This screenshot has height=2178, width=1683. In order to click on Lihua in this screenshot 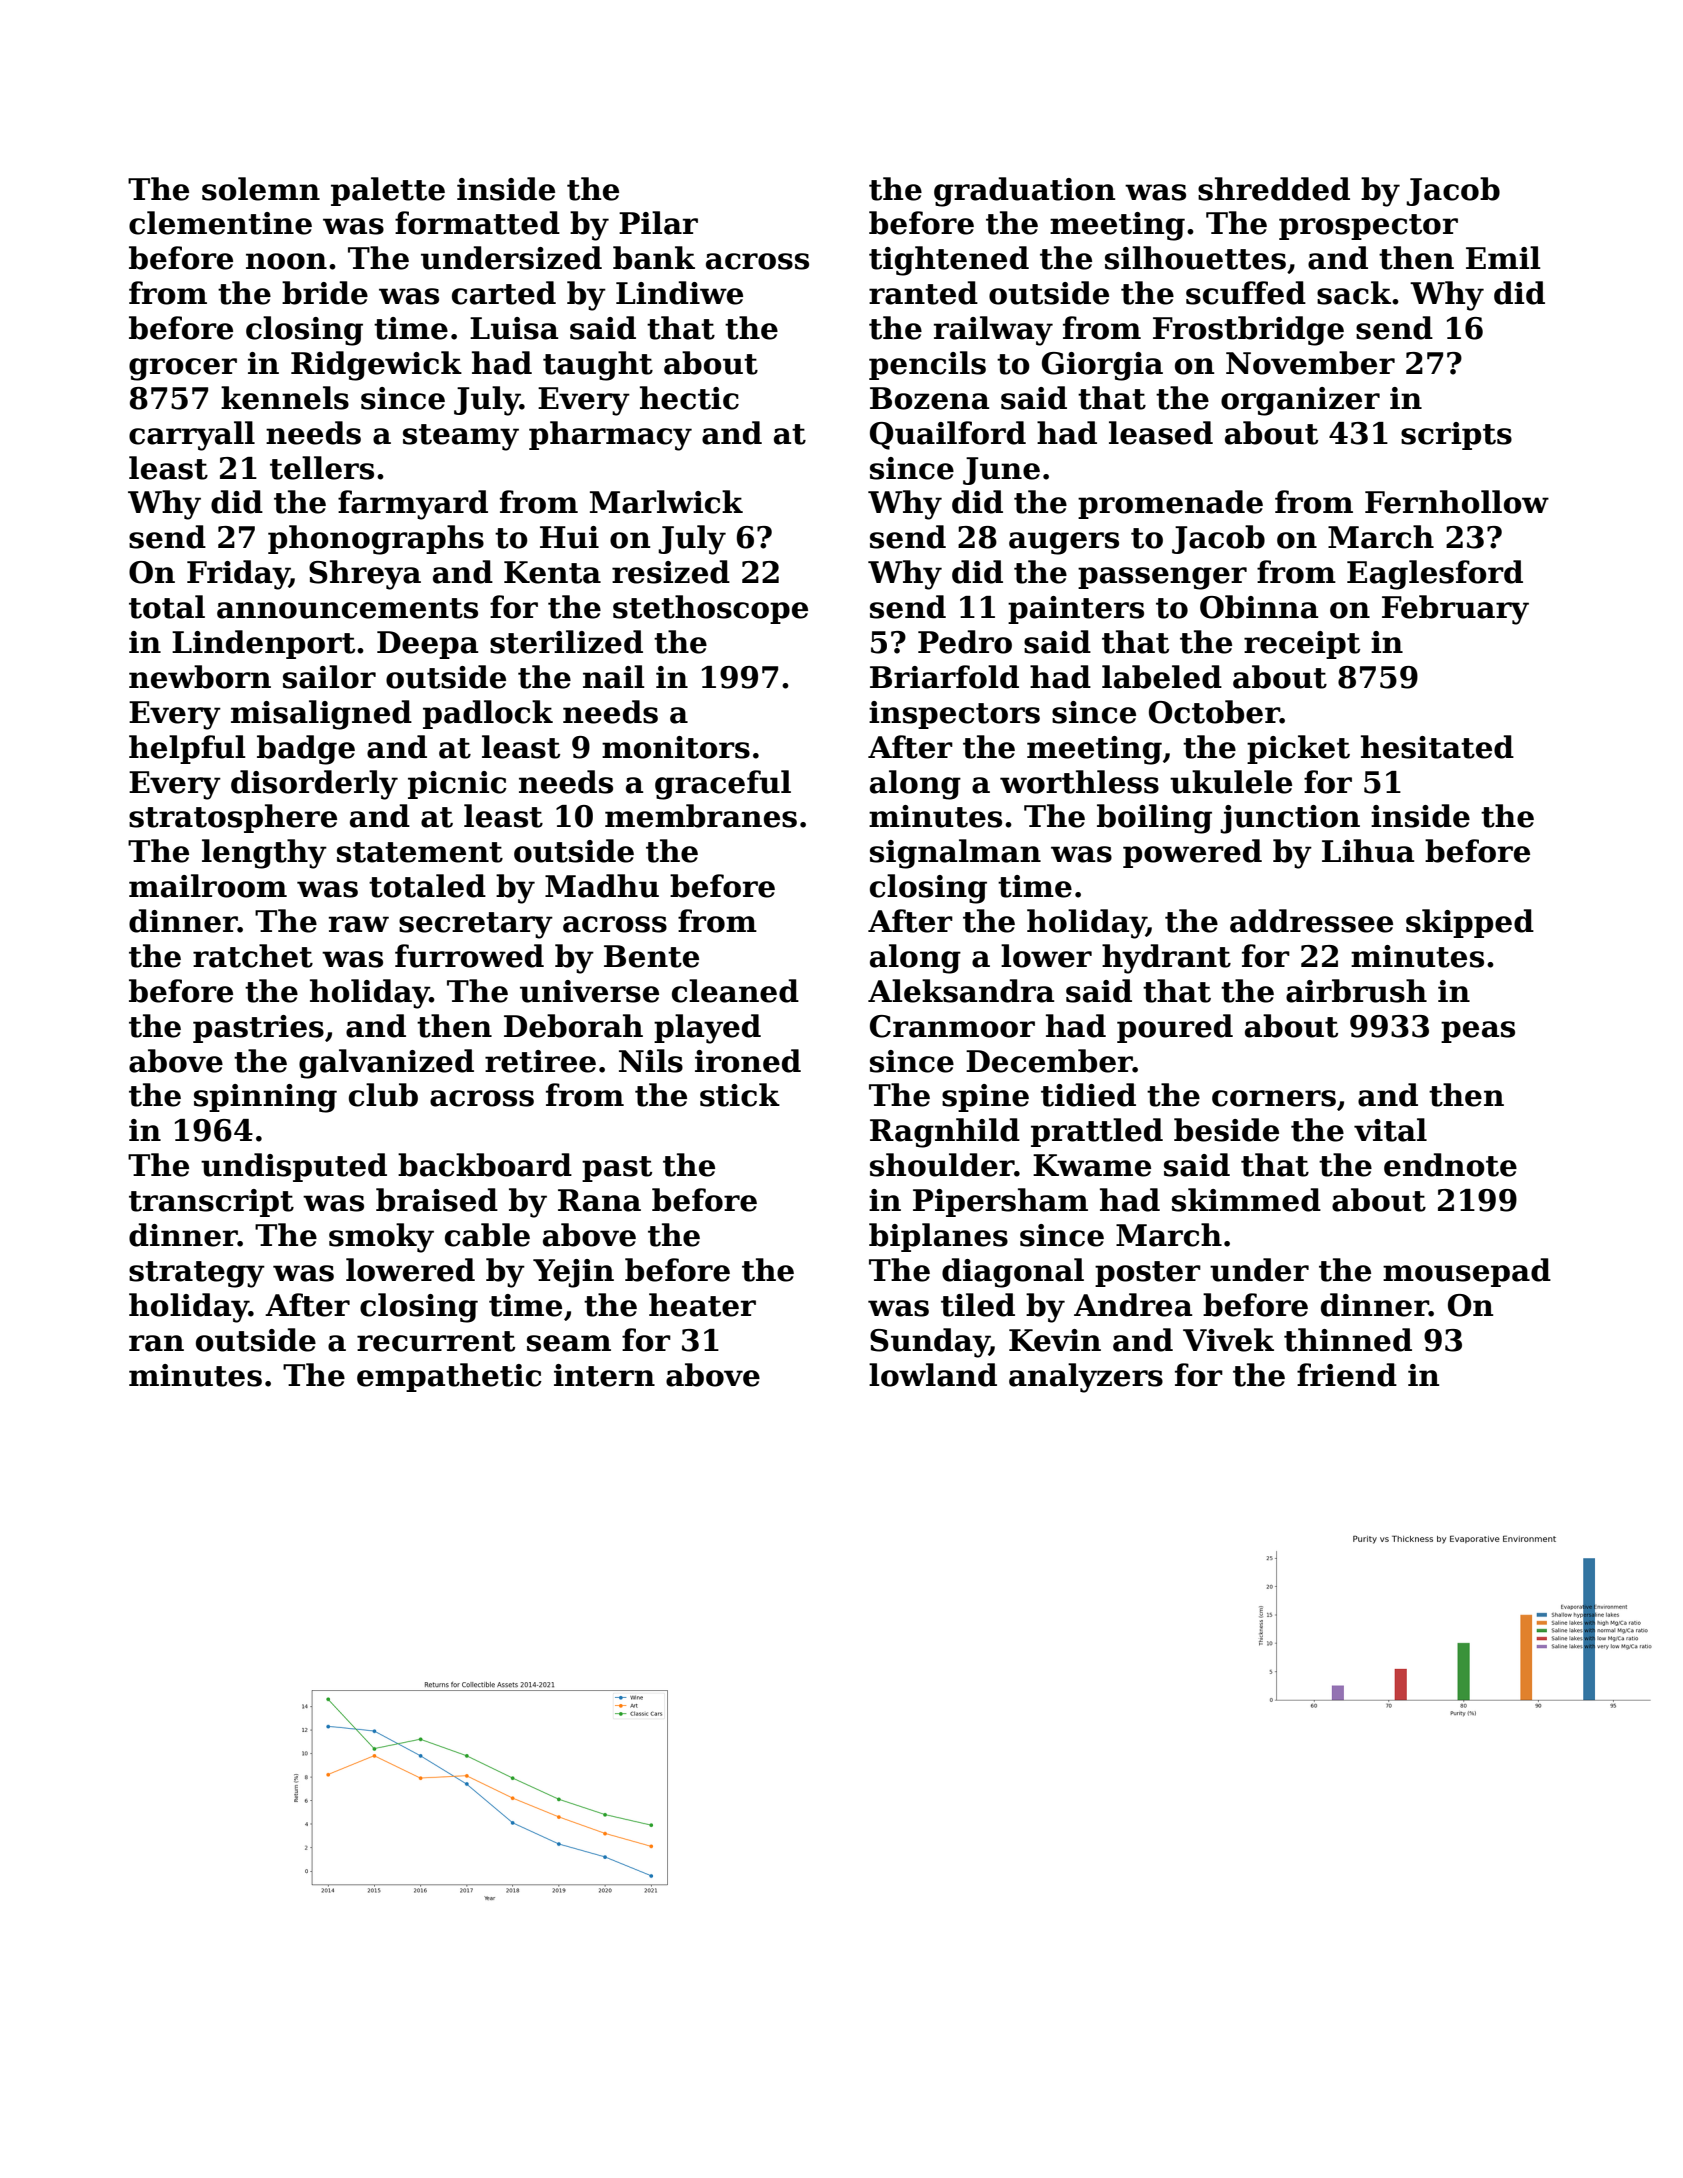, I will do `click(1368, 851)`.
